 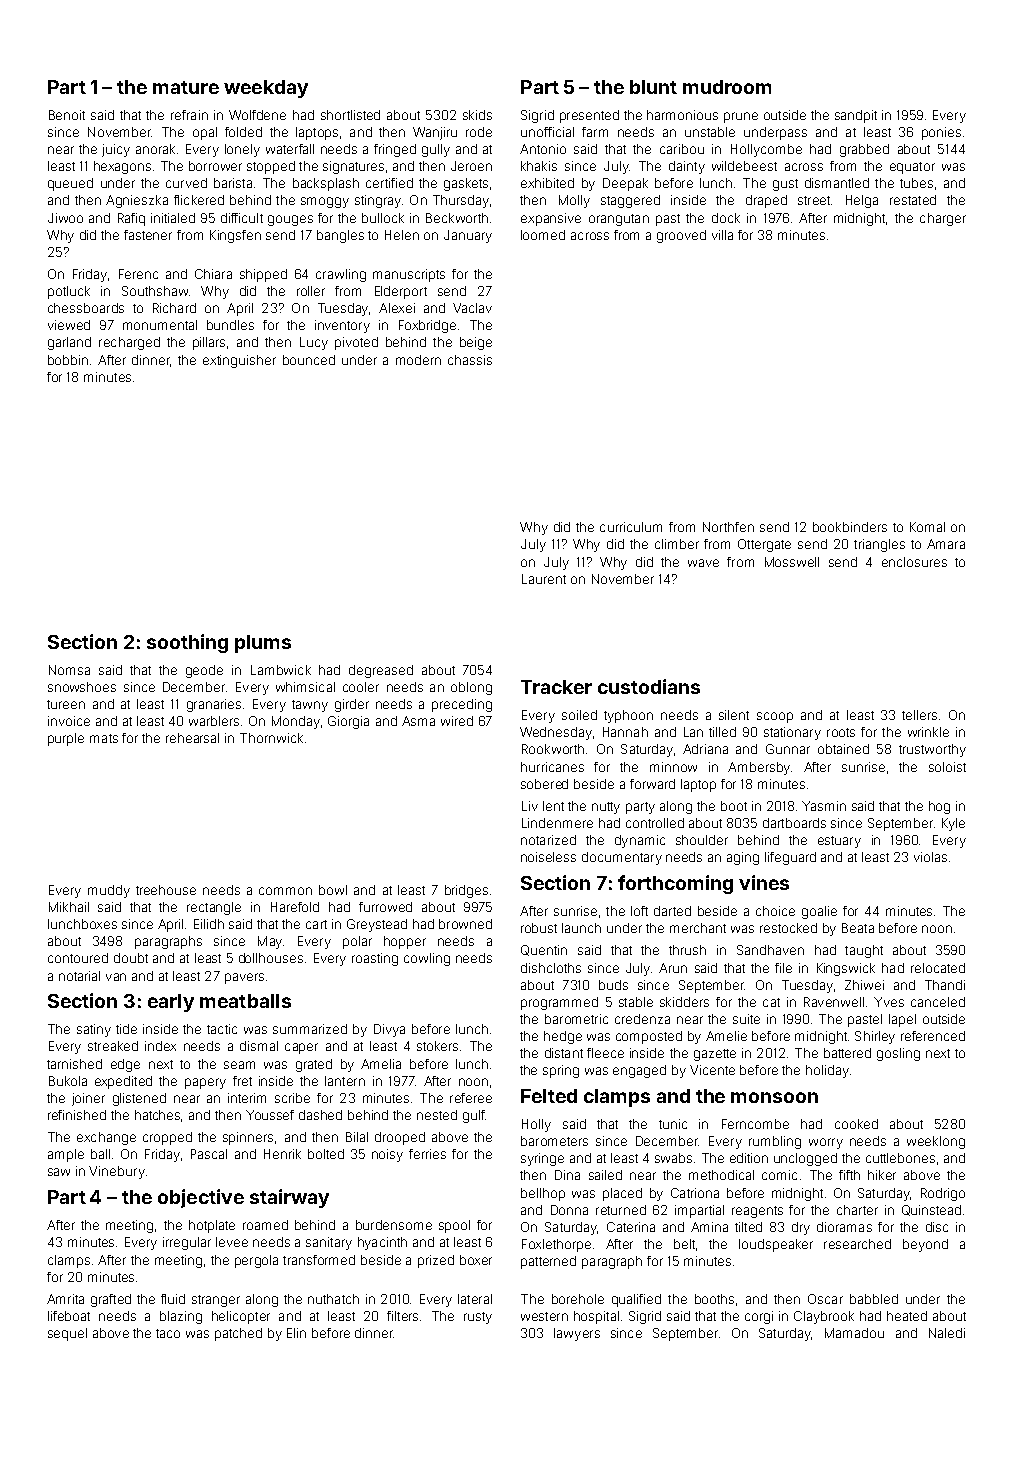 What do you see at coordinates (271, 738) in the screenshot?
I see `Thornwick` at bounding box center [271, 738].
